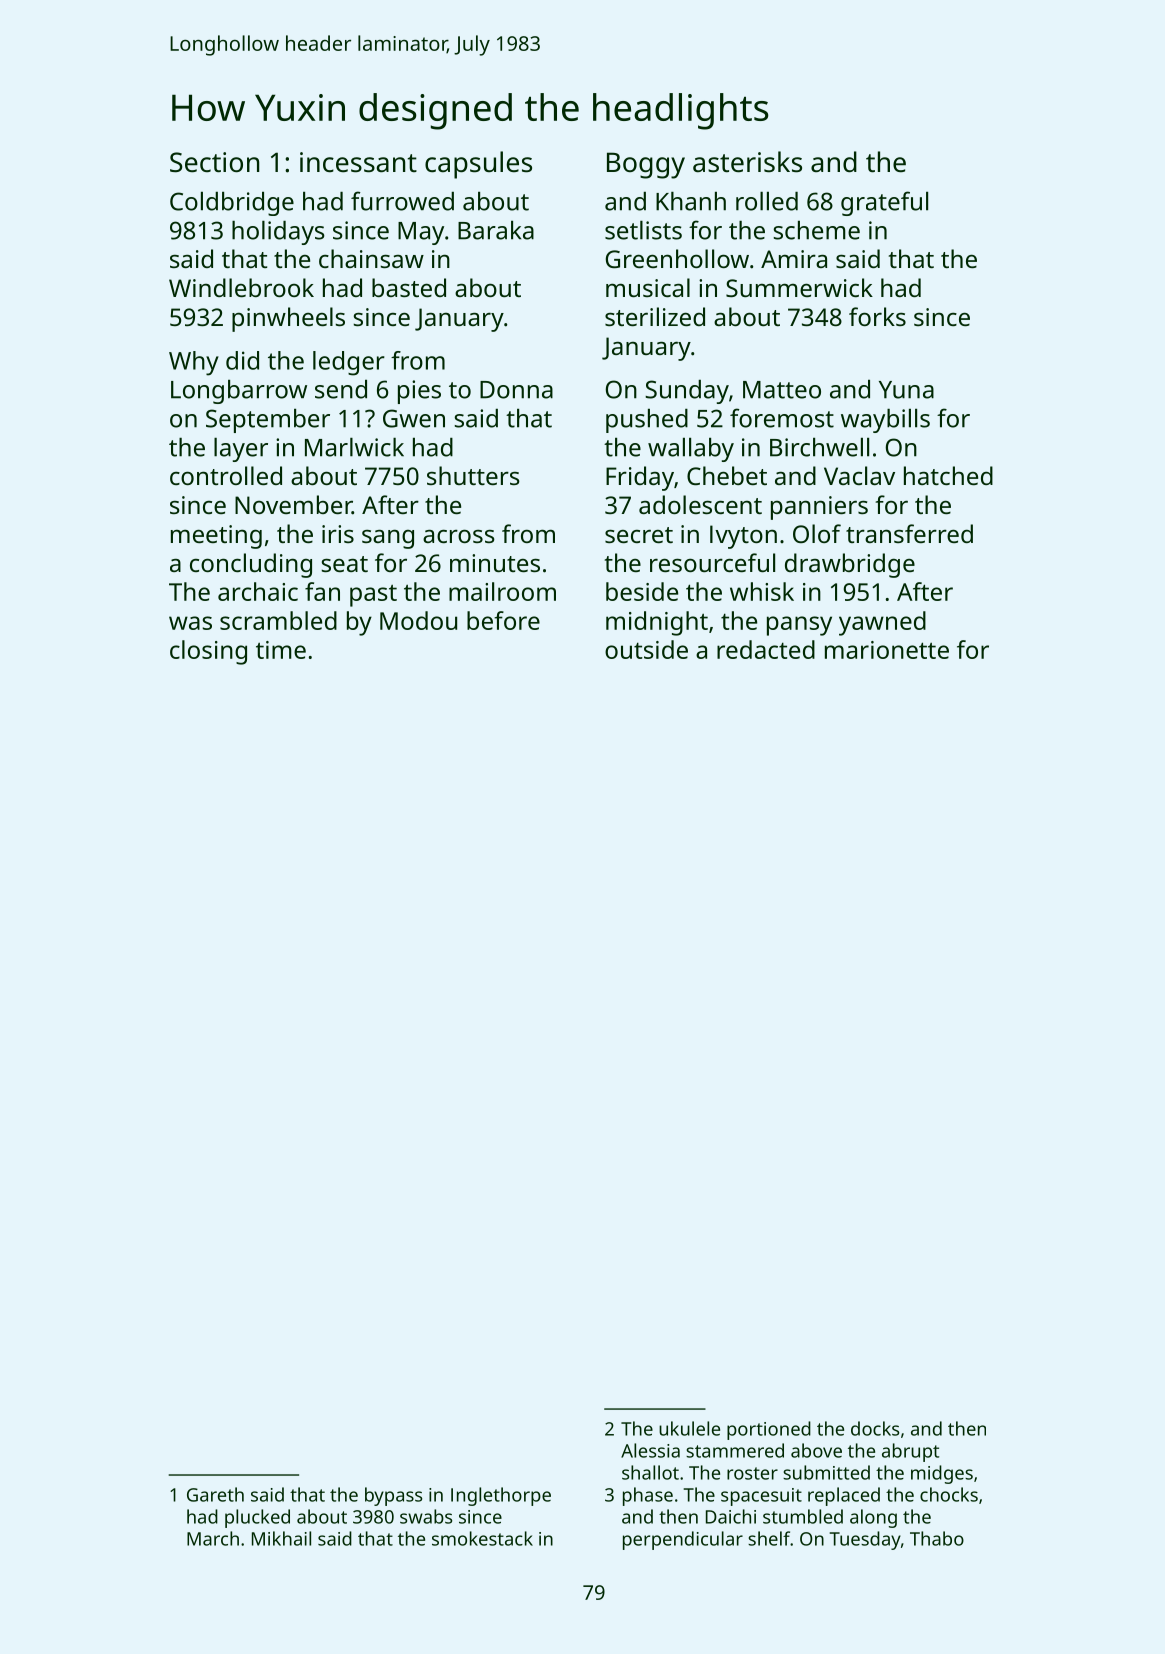  What do you see at coordinates (358, 162) in the screenshot?
I see `incessant` at bounding box center [358, 162].
